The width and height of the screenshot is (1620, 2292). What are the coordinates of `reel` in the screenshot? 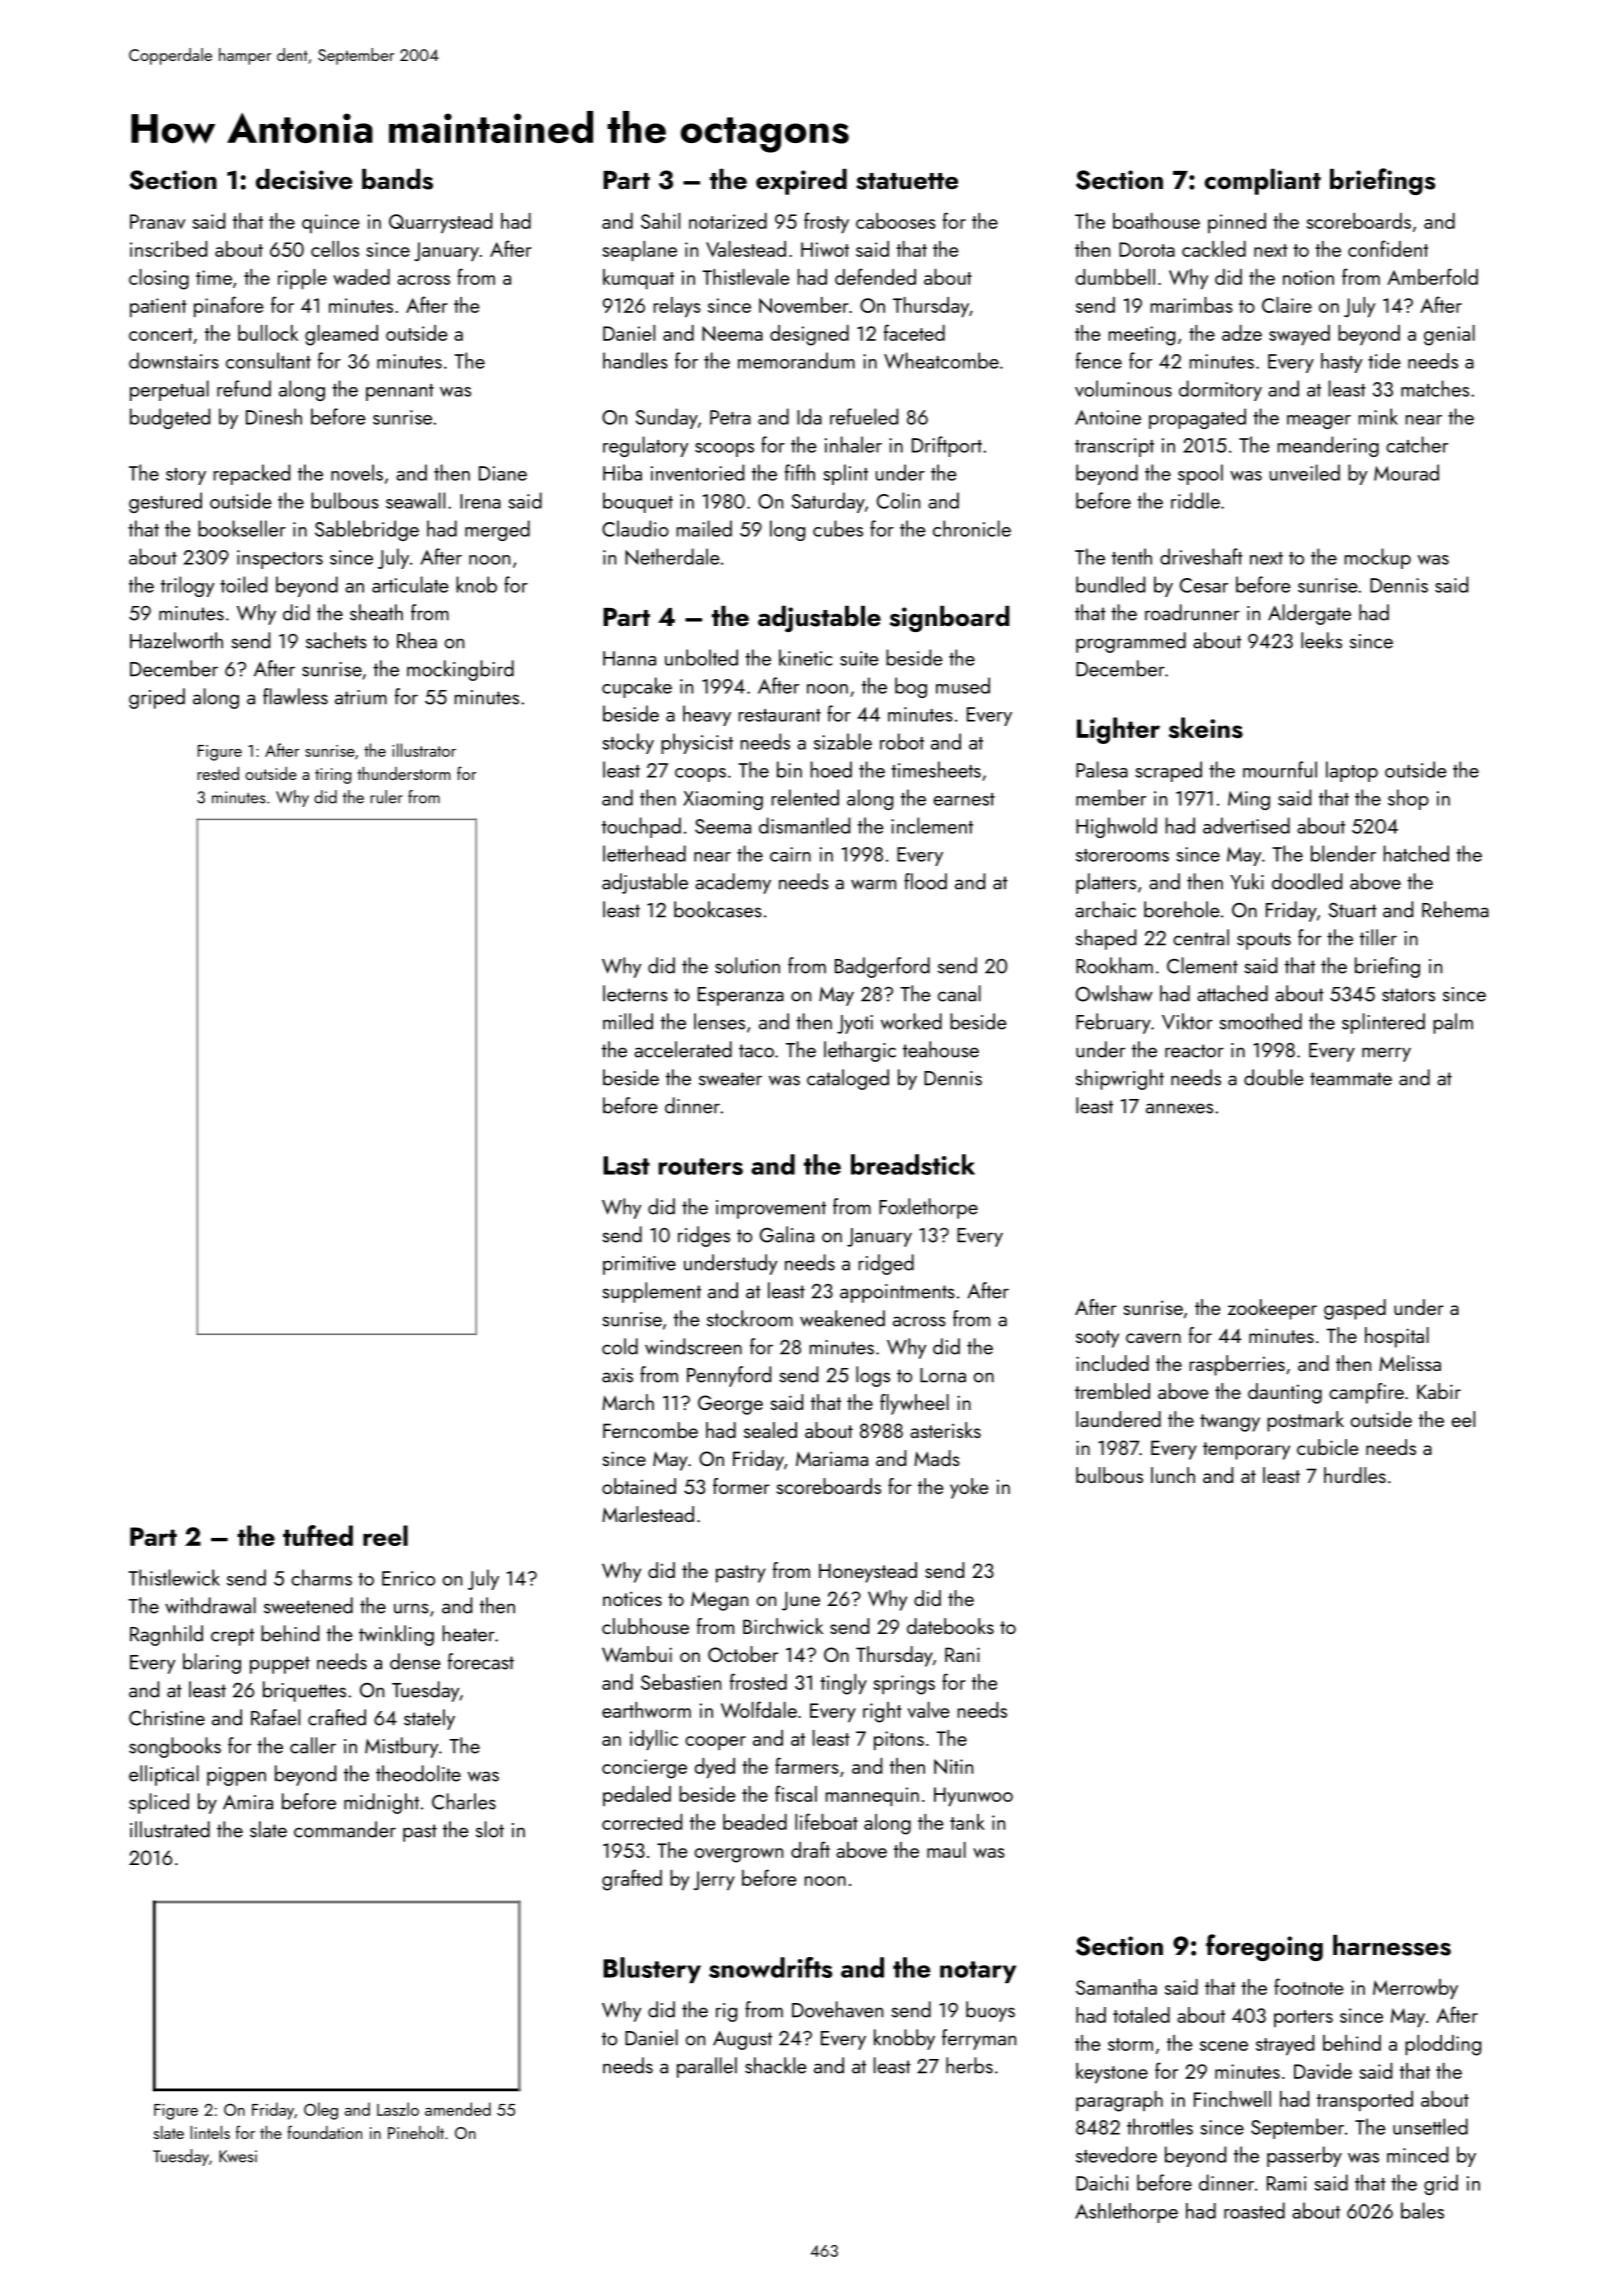 It's located at (385, 1535).
